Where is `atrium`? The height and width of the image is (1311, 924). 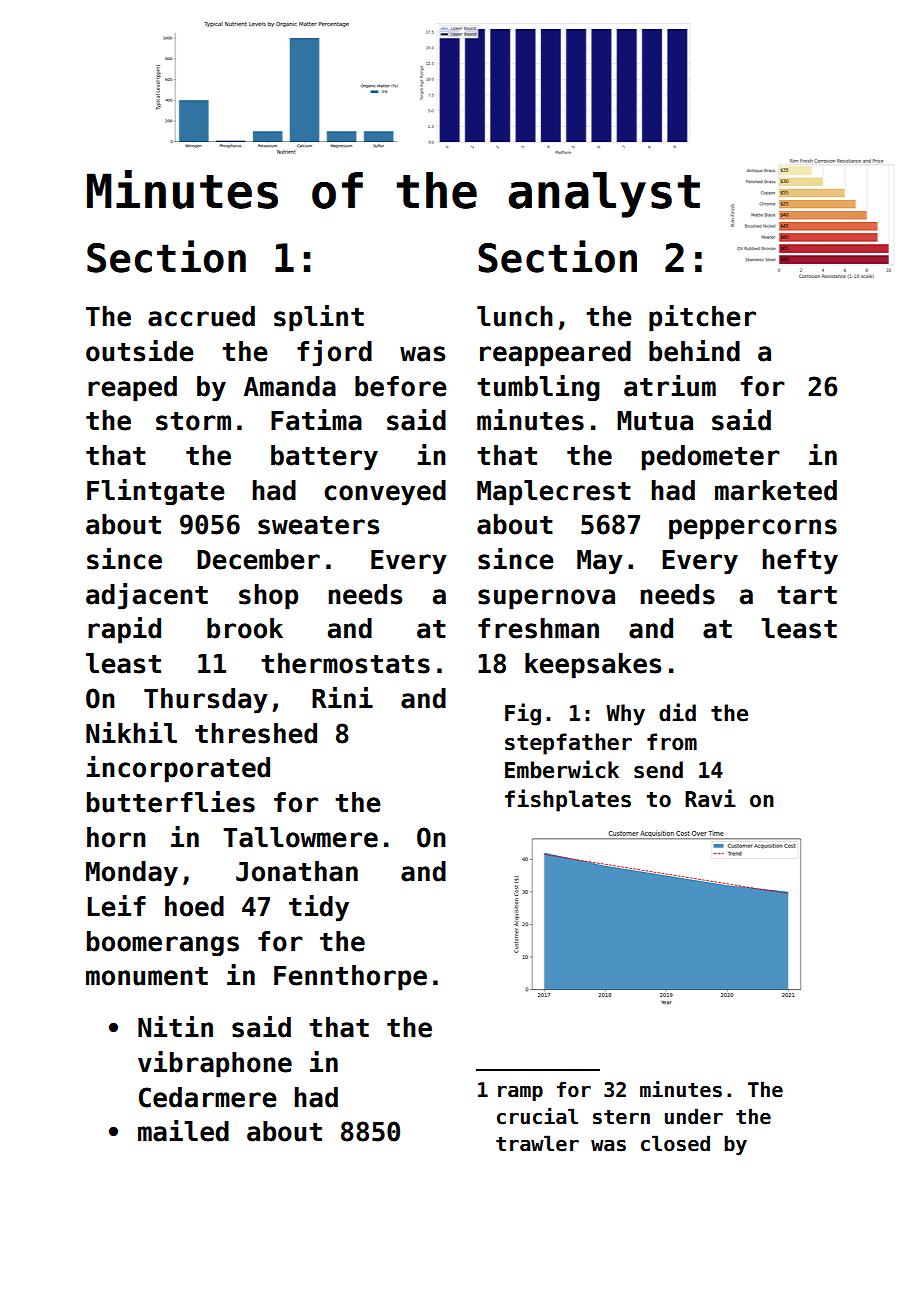 atrium is located at coordinates (670, 386).
